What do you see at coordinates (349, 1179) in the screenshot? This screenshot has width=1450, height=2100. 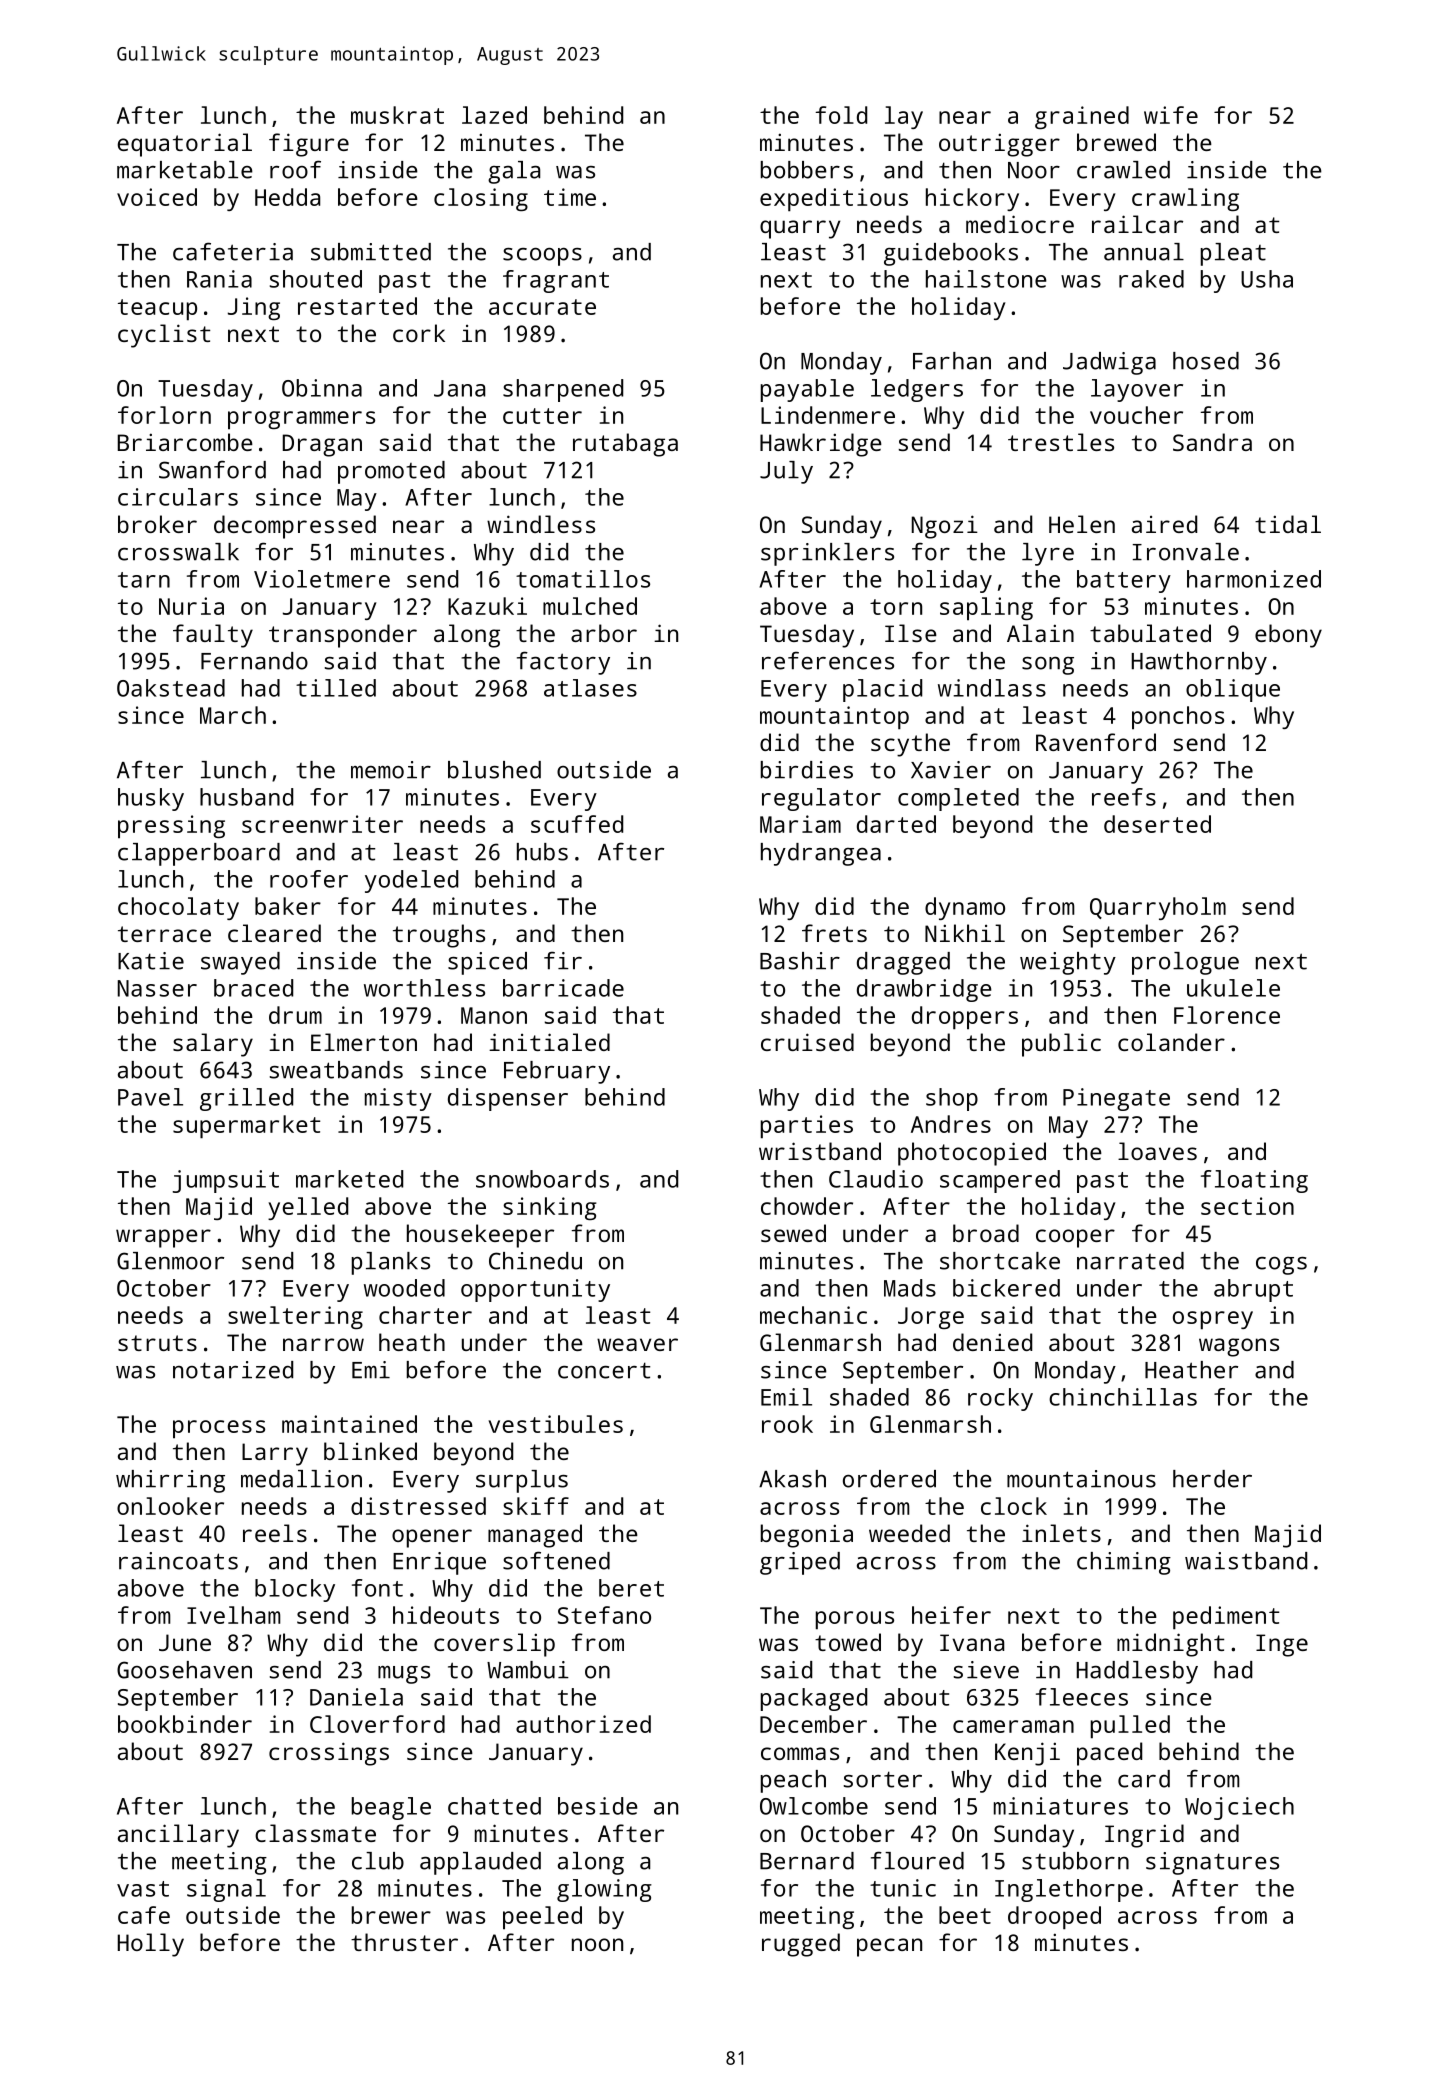 I see `marketed` at bounding box center [349, 1179].
